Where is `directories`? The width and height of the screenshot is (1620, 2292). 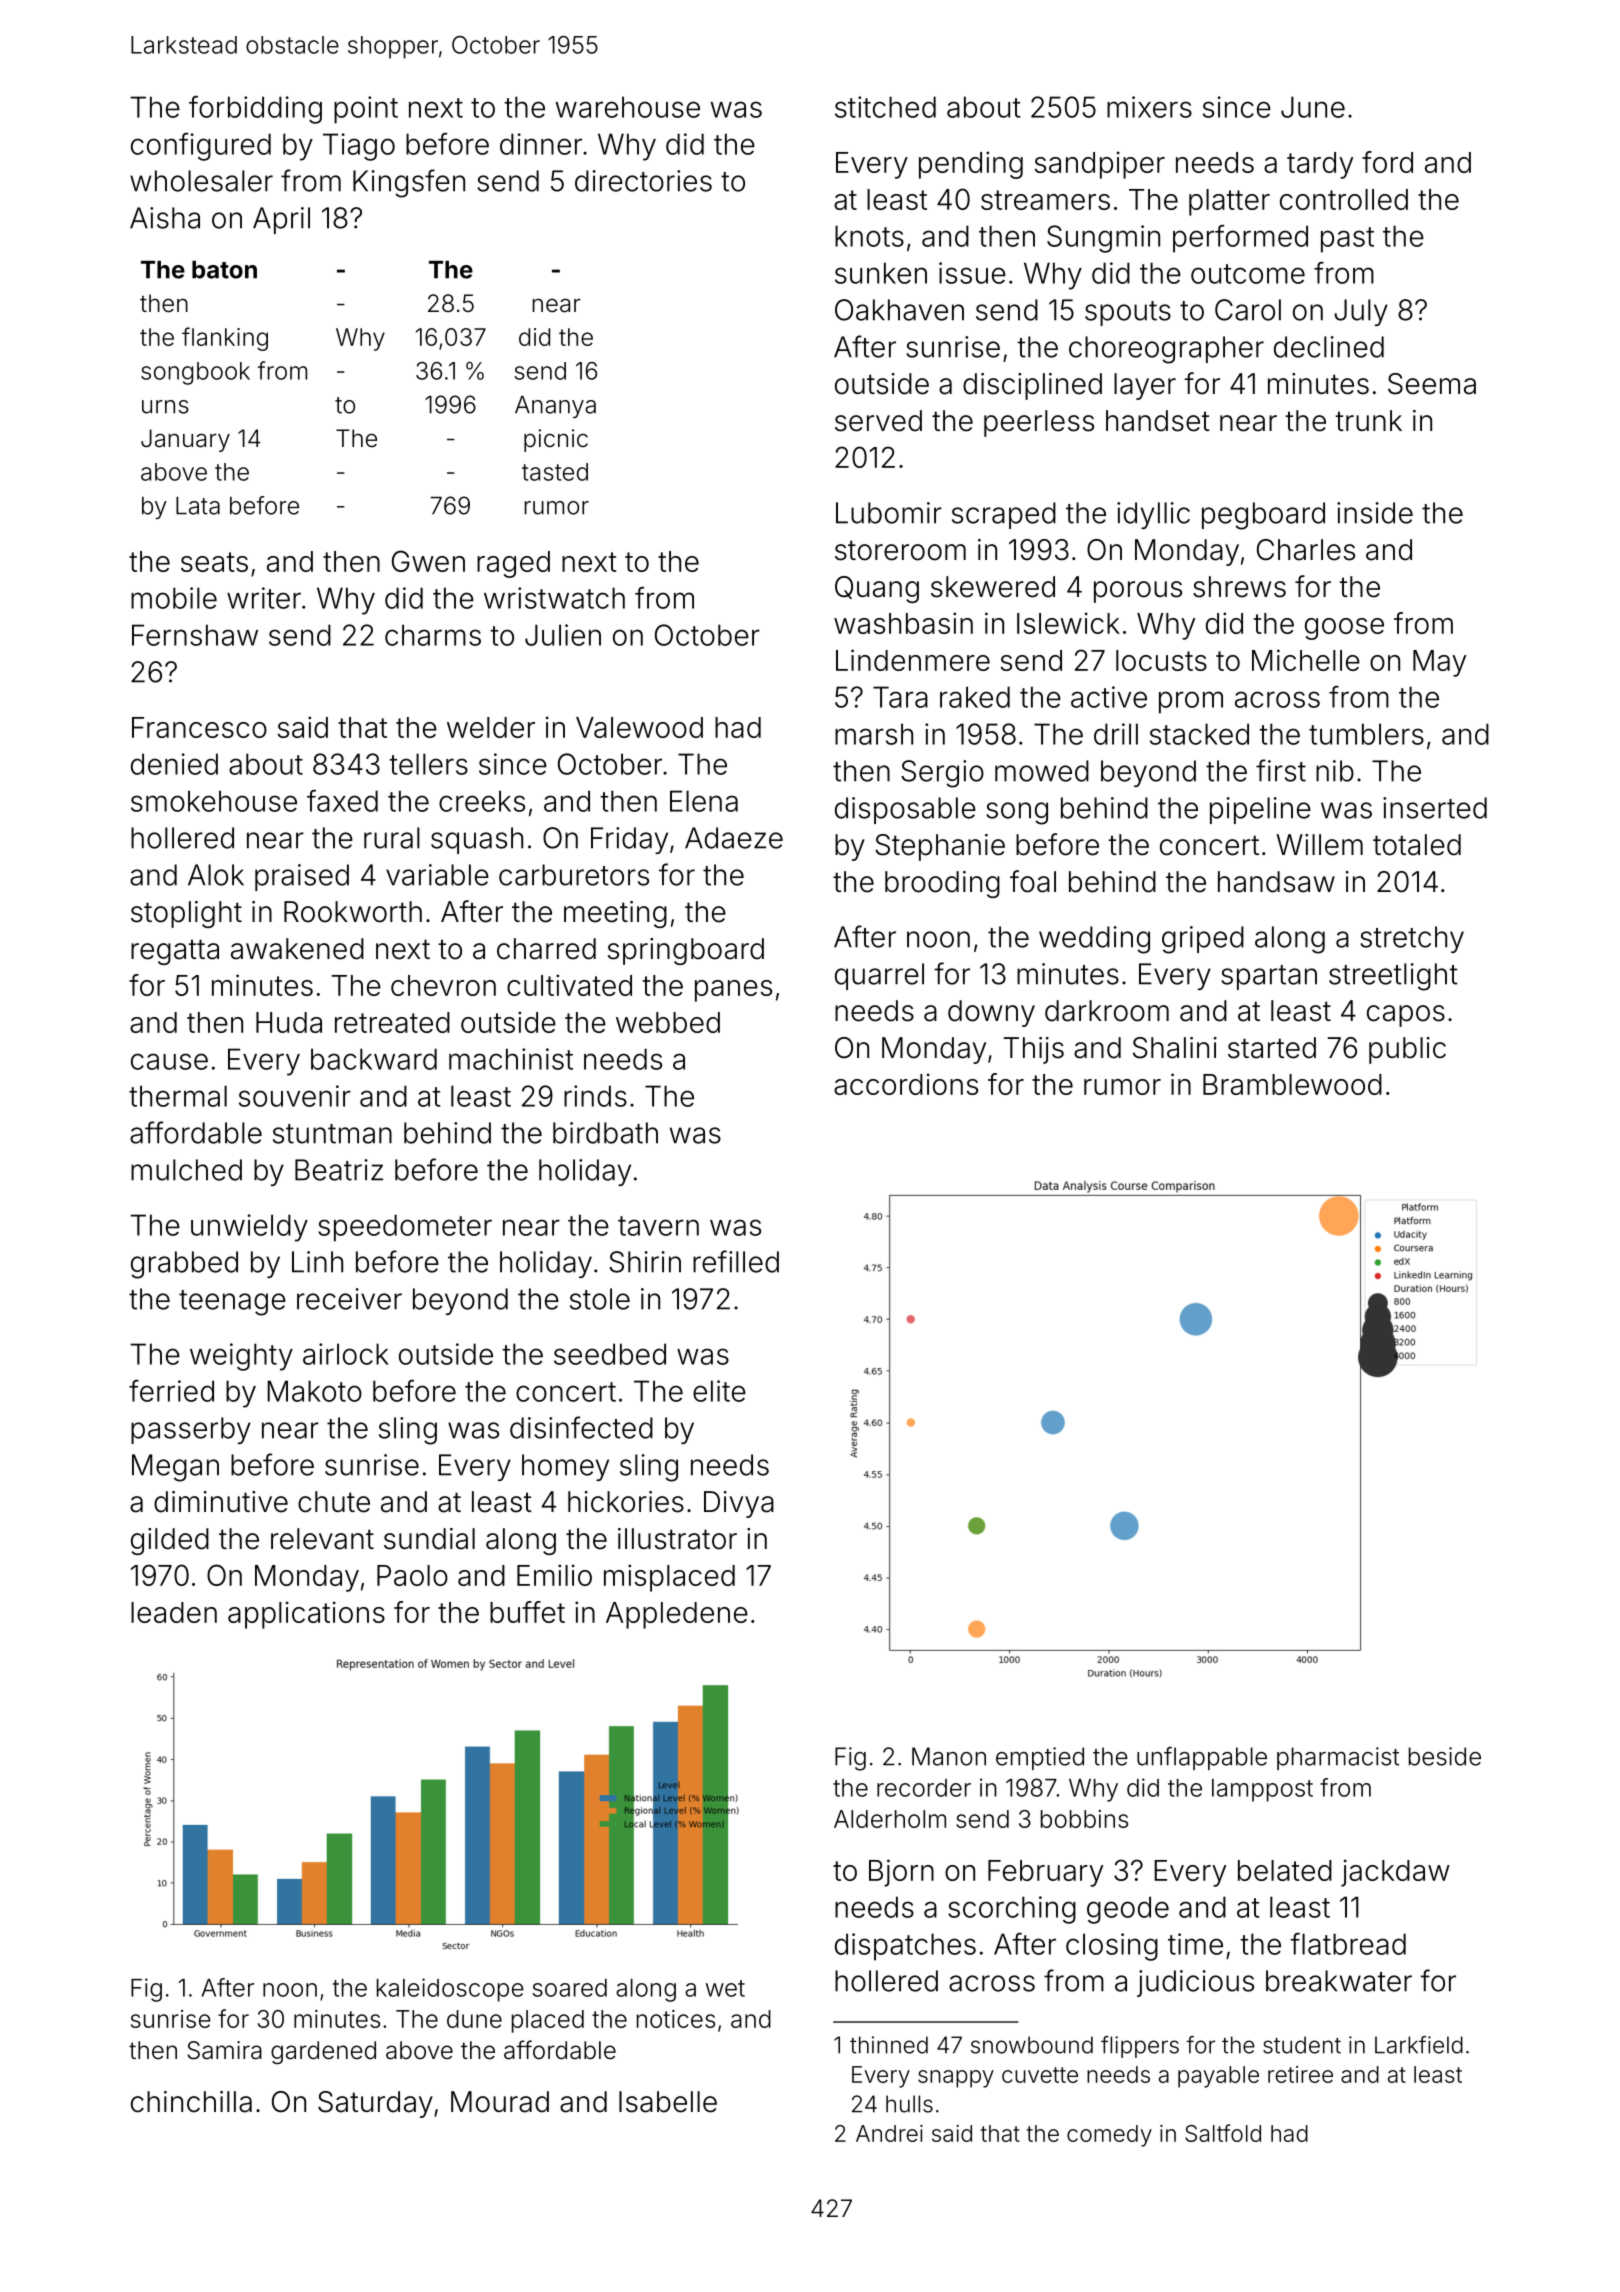
directories is located at coordinates (643, 181).
